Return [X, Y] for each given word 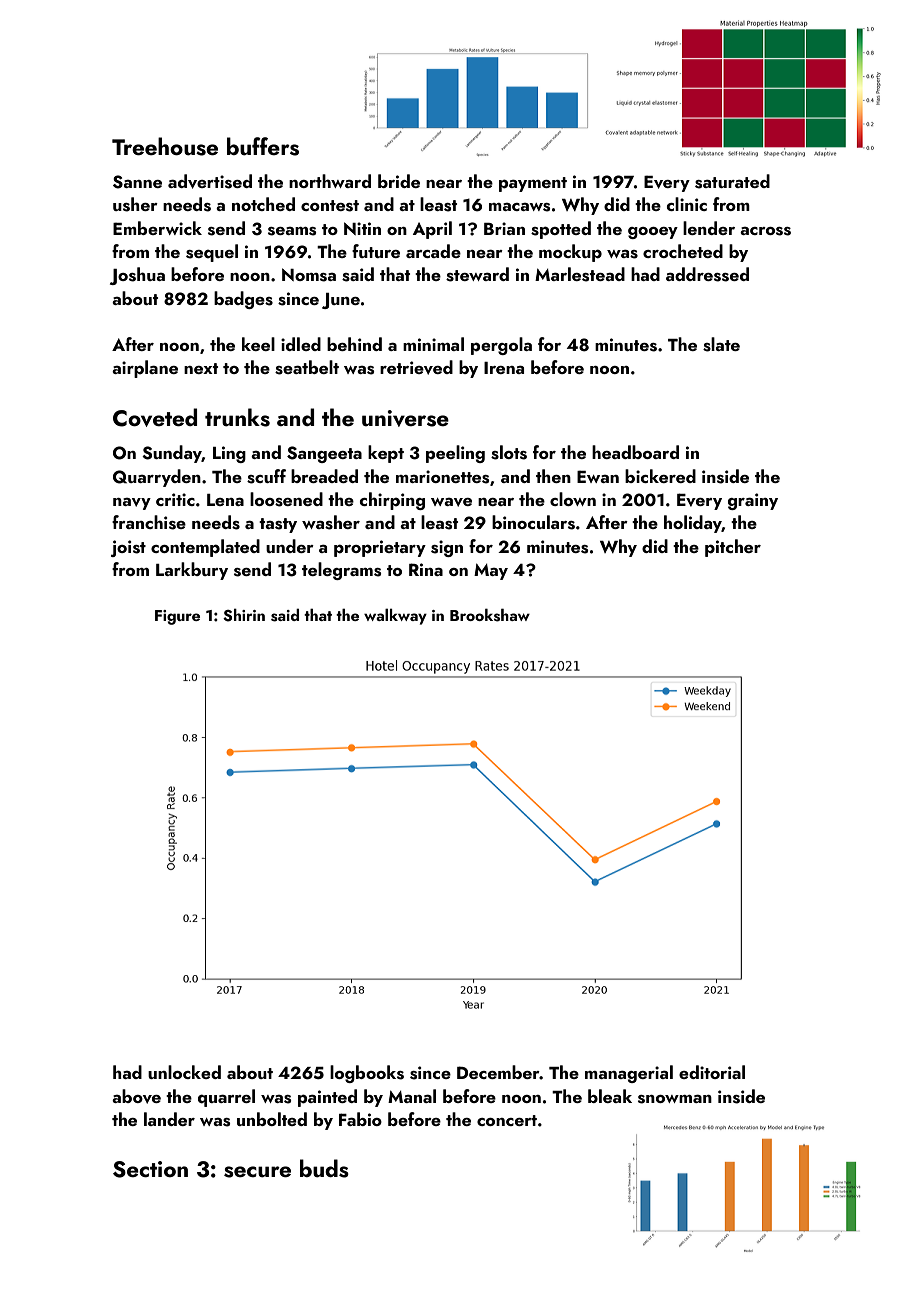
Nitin [362, 228]
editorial [712, 1072]
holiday [693, 524]
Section [150, 1169]
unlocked [184, 1072]
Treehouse [165, 146]
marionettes [442, 477]
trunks [237, 417]
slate [721, 344]
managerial [629, 1074]
